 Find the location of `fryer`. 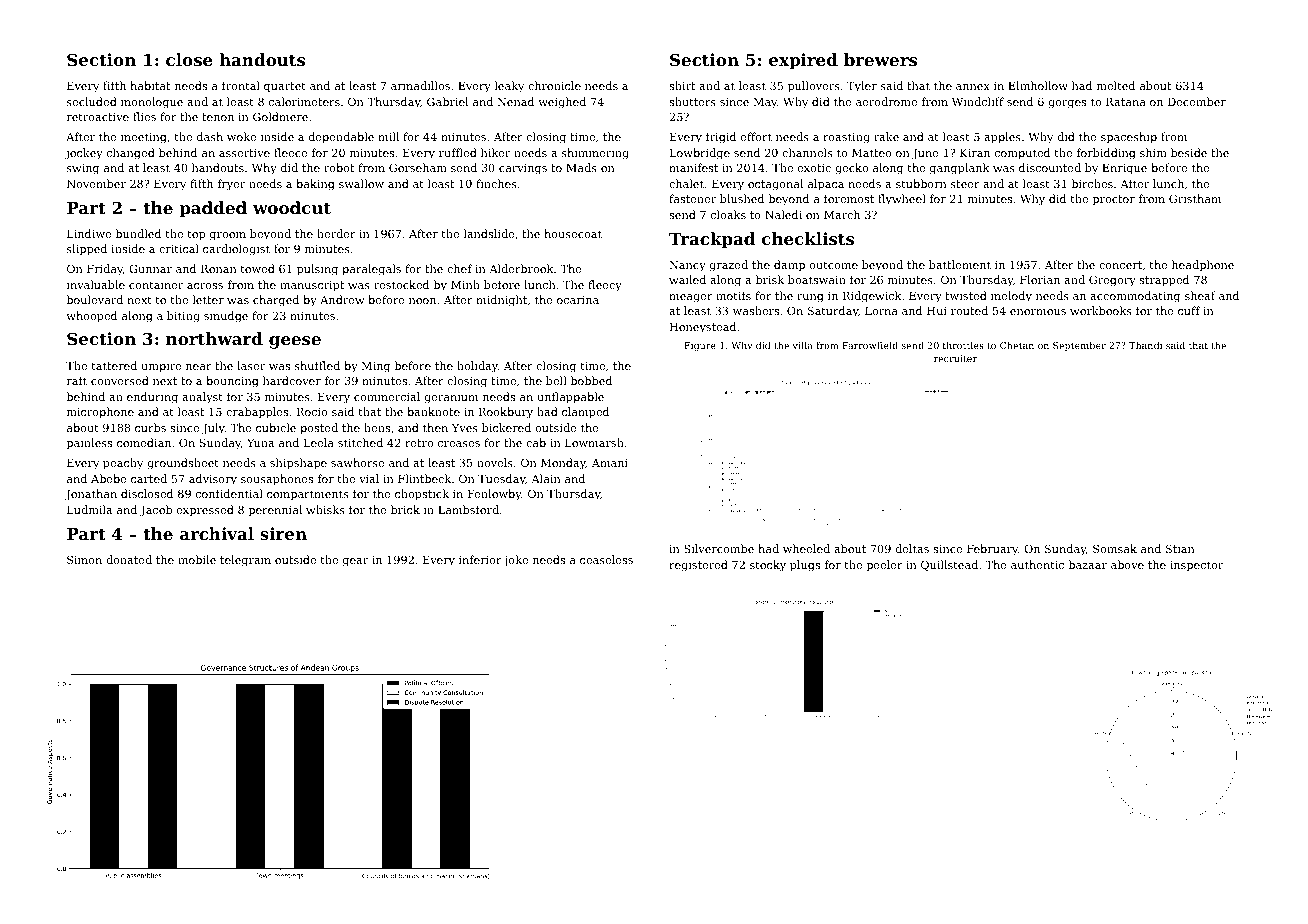

fryer is located at coordinates (231, 185).
